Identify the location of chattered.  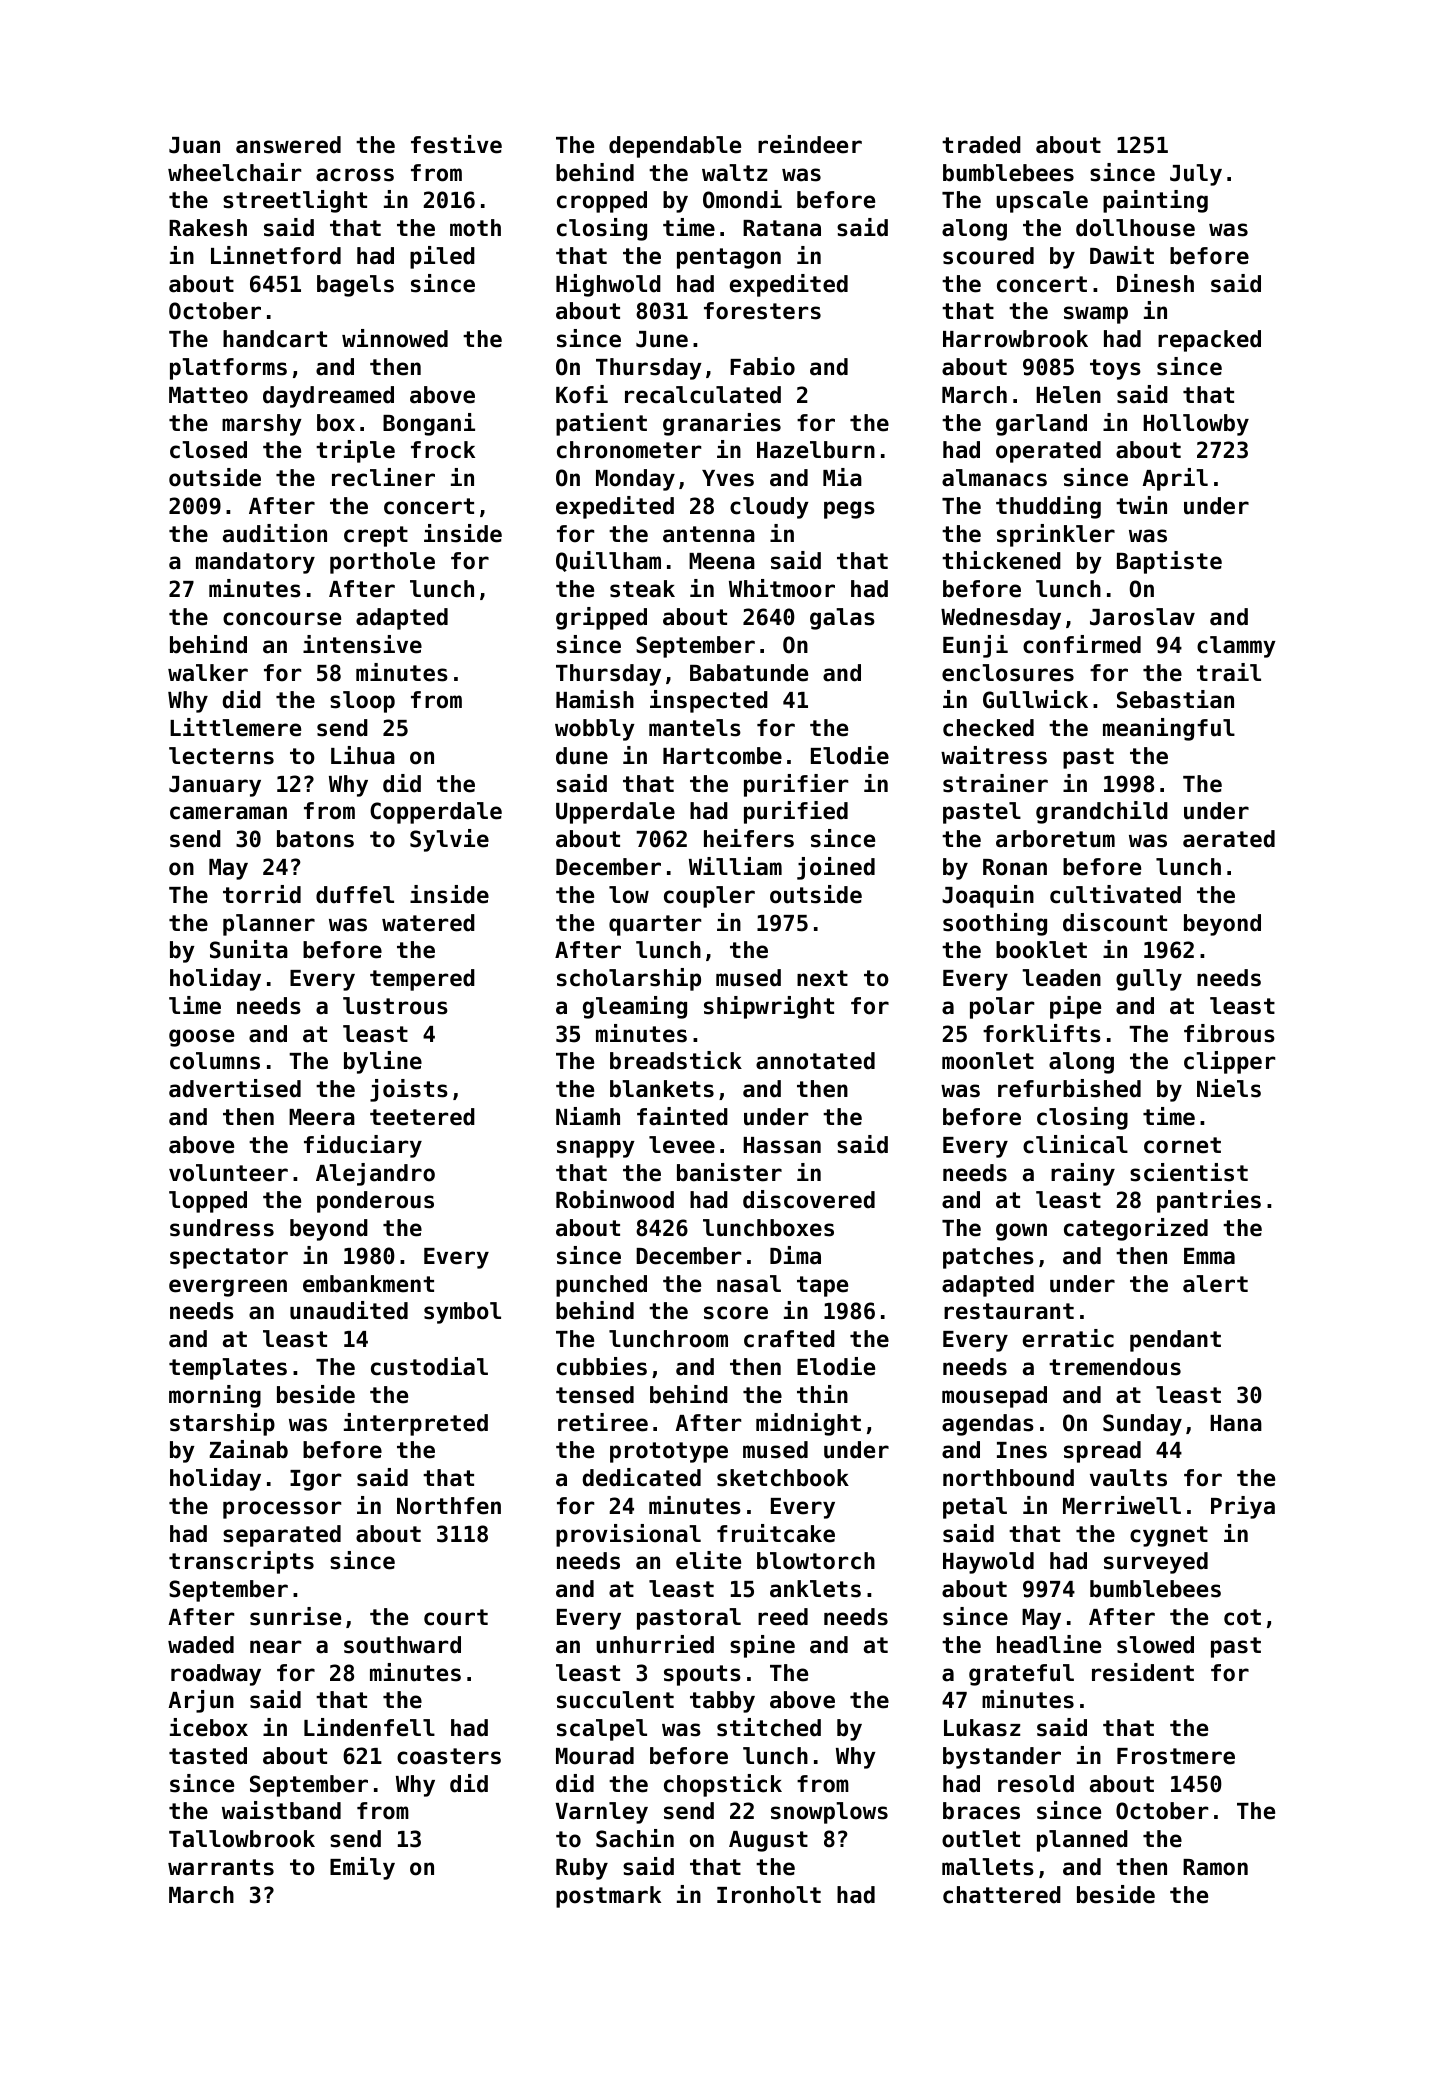
(1002, 1895).
